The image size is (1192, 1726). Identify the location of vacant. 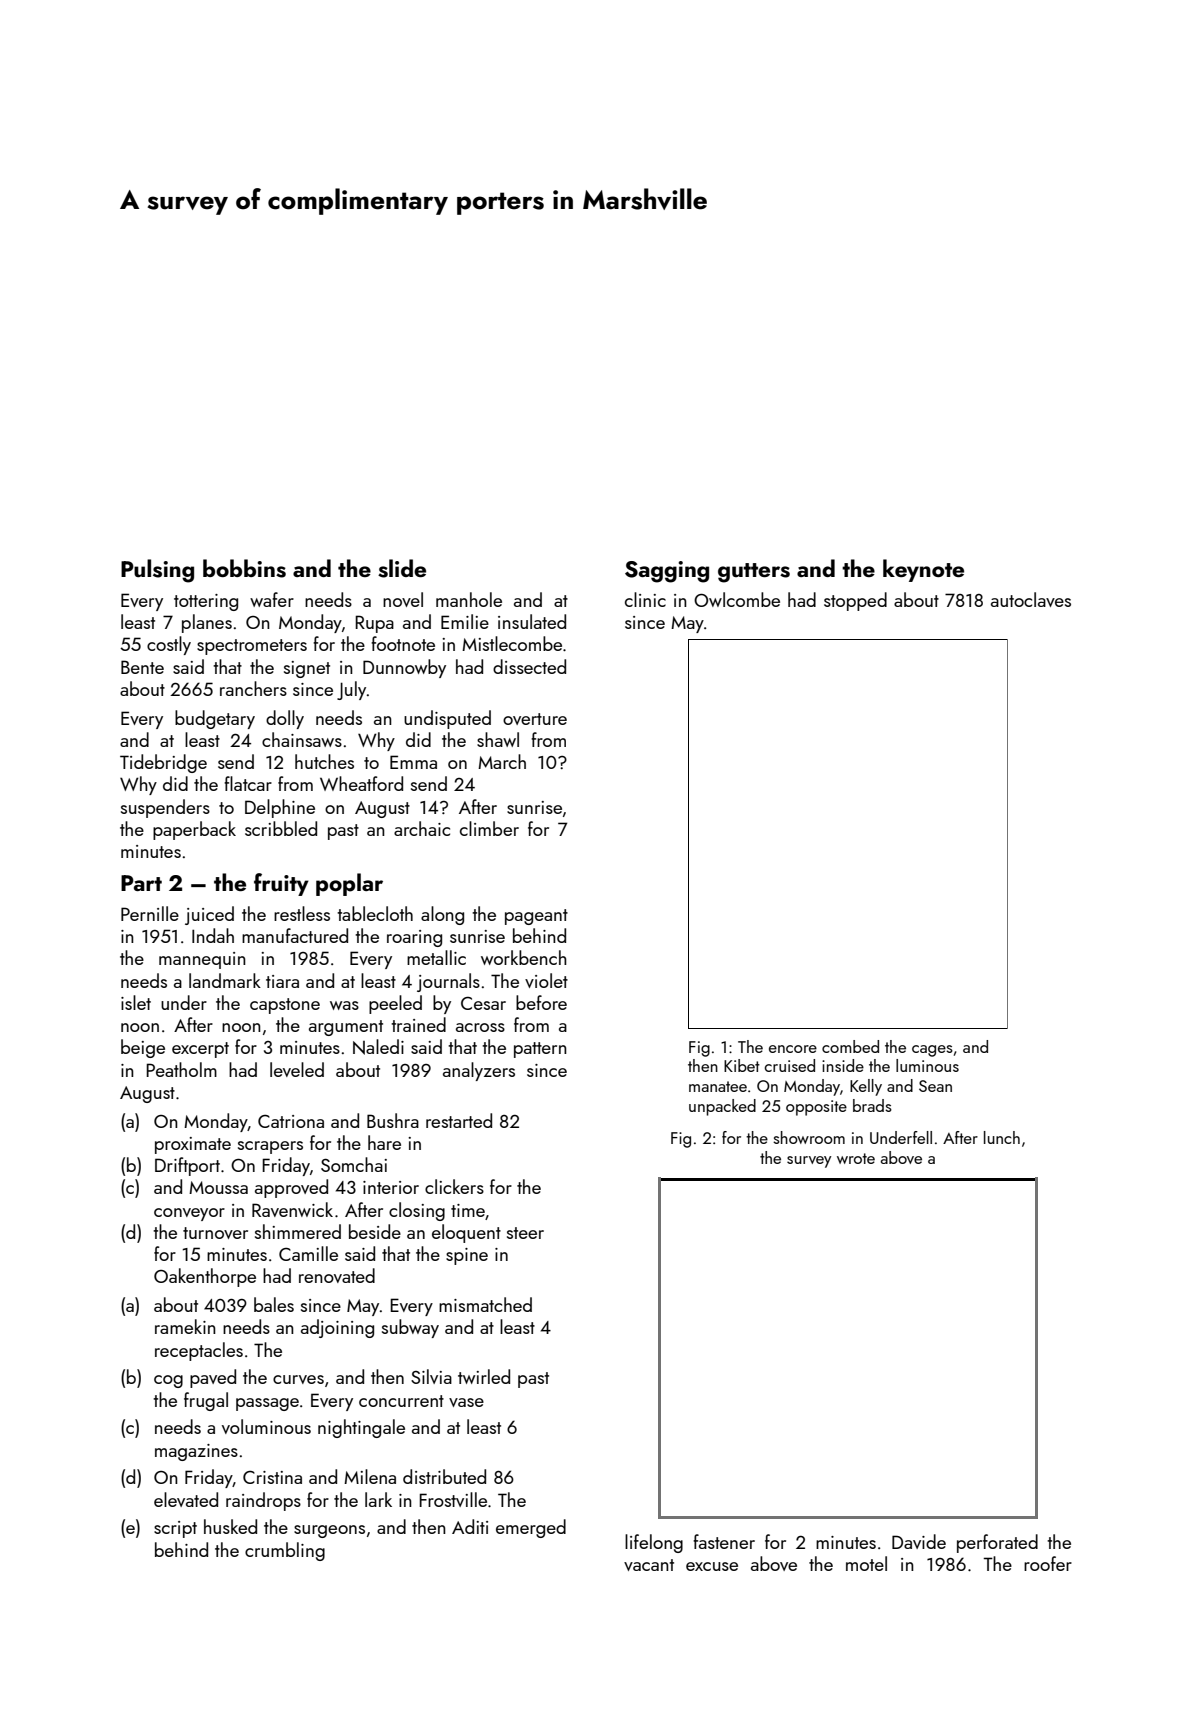
(649, 1565).
